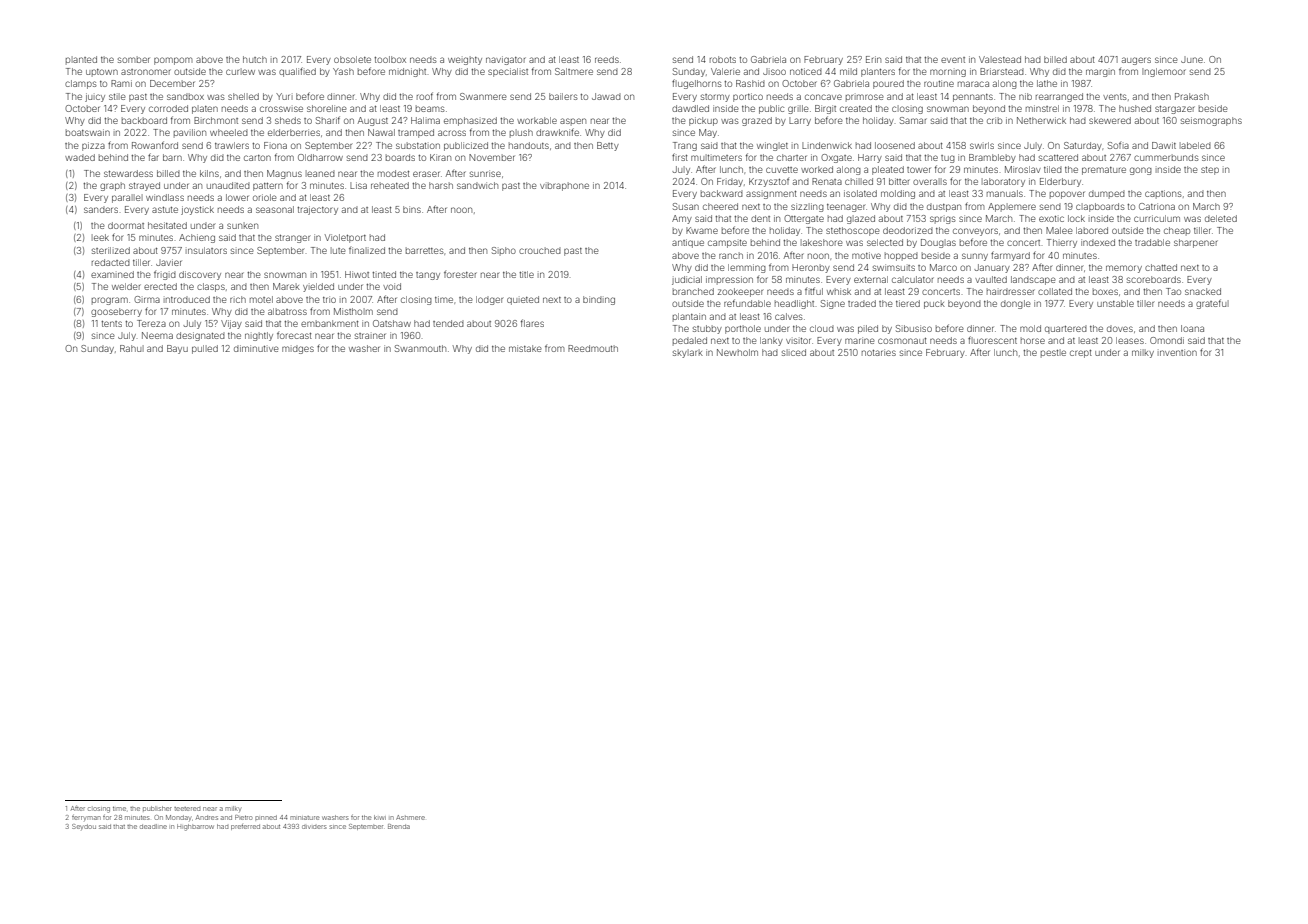 Image resolution: width=1308 pixels, height=924 pixels. Describe the element at coordinates (737, 352) in the screenshot. I see `Newholm` at that location.
